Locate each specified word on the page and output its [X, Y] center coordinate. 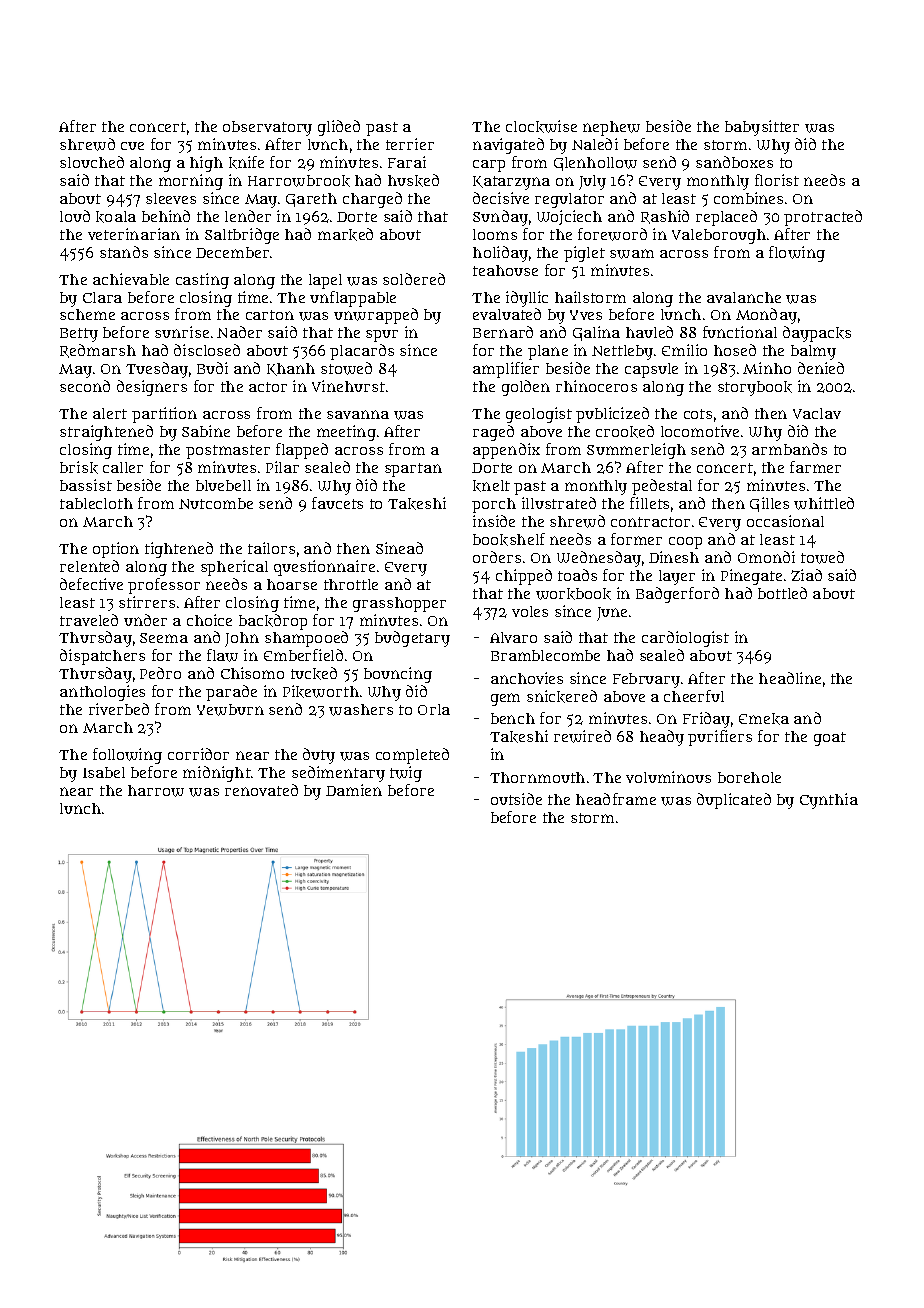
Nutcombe [216, 503]
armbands [789, 449]
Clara [102, 297]
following [127, 756]
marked [345, 234]
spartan [413, 470]
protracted [823, 218]
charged [372, 200]
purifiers [720, 738]
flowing [797, 254]
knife [246, 162]
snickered [562, 696]
